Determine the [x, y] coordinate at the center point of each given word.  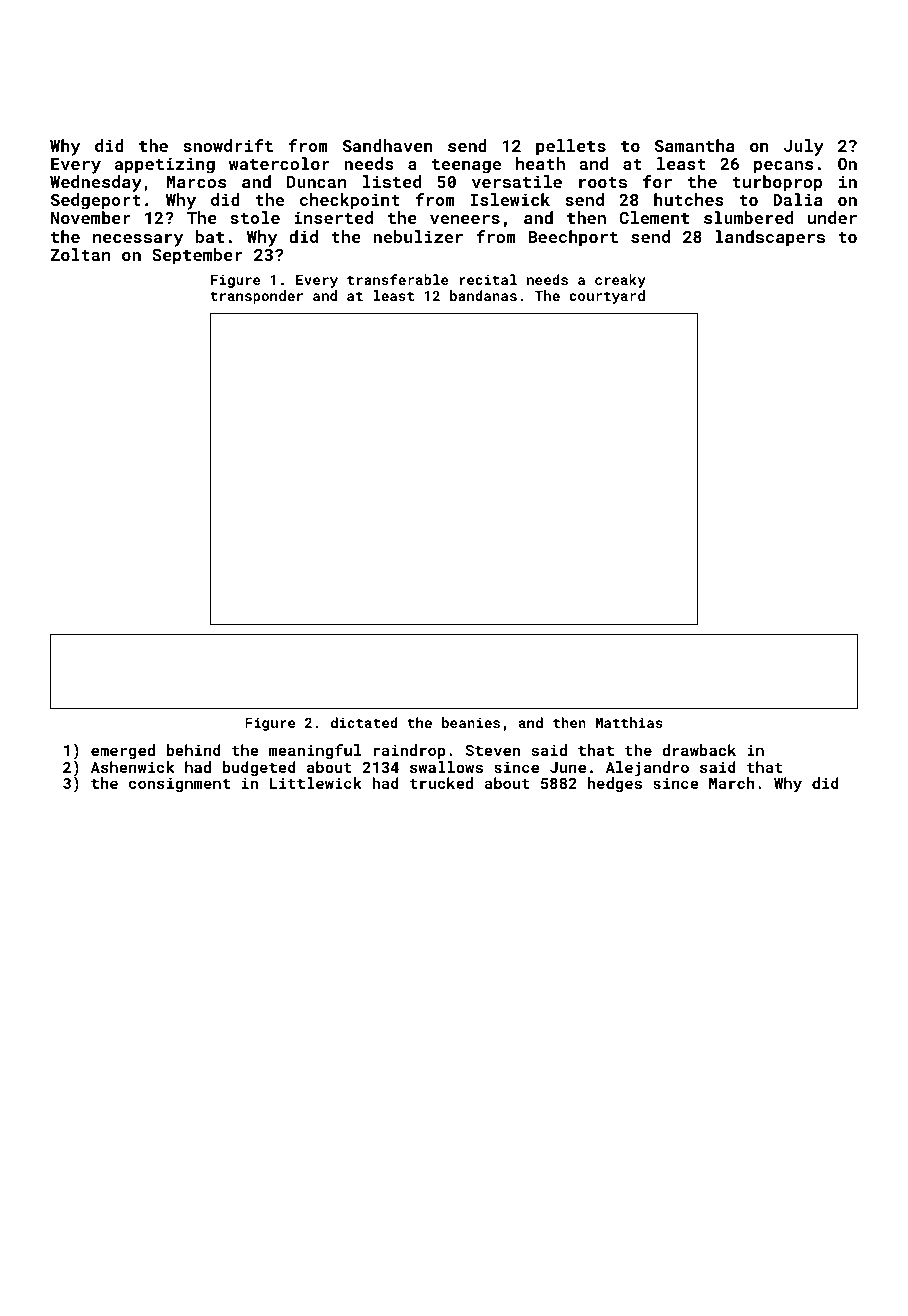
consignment [179, 784]
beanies [471, 722]
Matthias [629, 722]
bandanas [483, 295]
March [732, 783]
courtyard [607, 297]
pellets [571, 147]
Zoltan [80, 254]
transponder [256, 297]
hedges [615, 784]
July [804, 147]
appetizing [165, 165]
